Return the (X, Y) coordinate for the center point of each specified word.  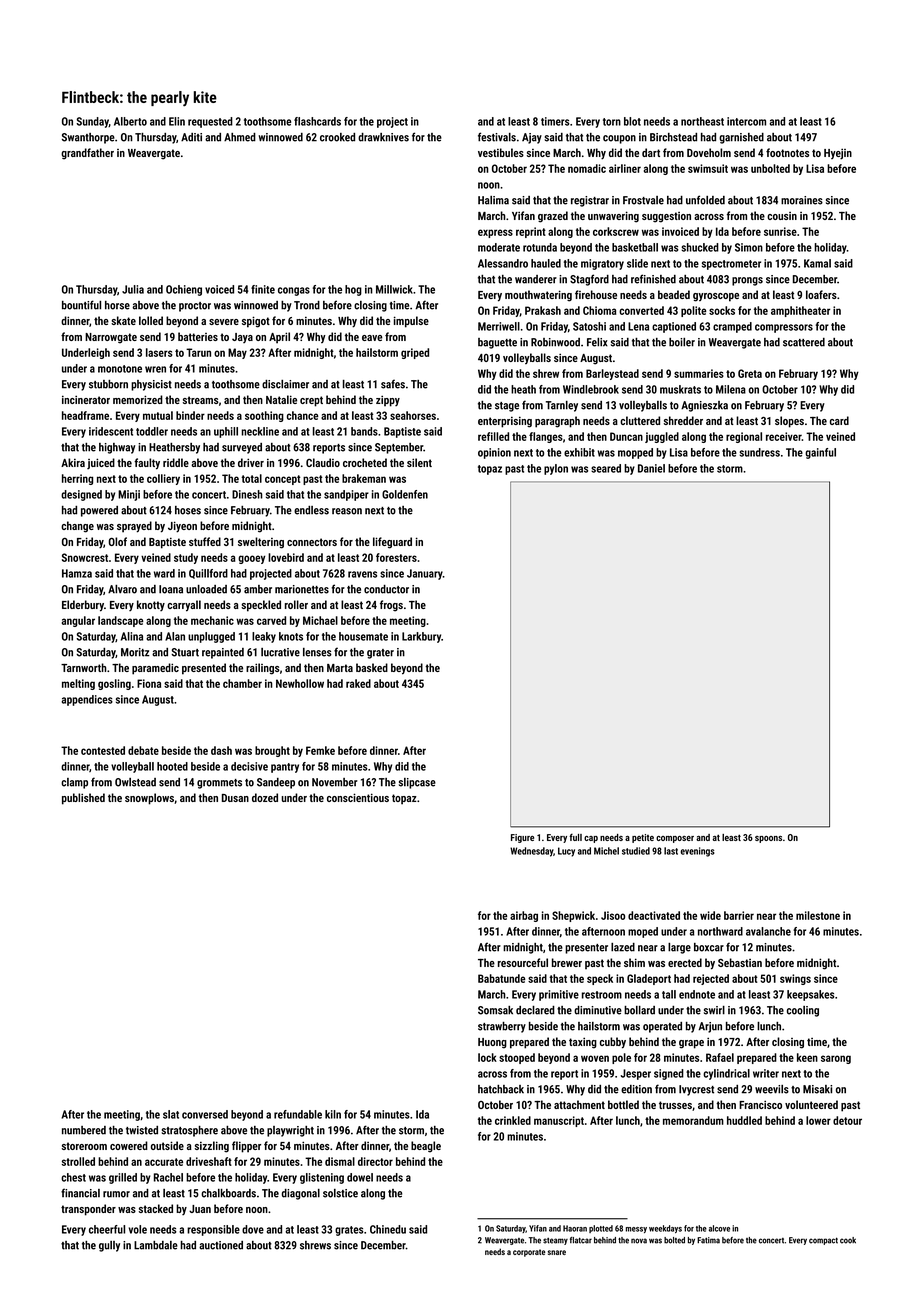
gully (109, 1246)
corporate (529, 1253)
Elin (177, 121)
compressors (784, 328)
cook (848, 1240)
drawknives (383, 137)
